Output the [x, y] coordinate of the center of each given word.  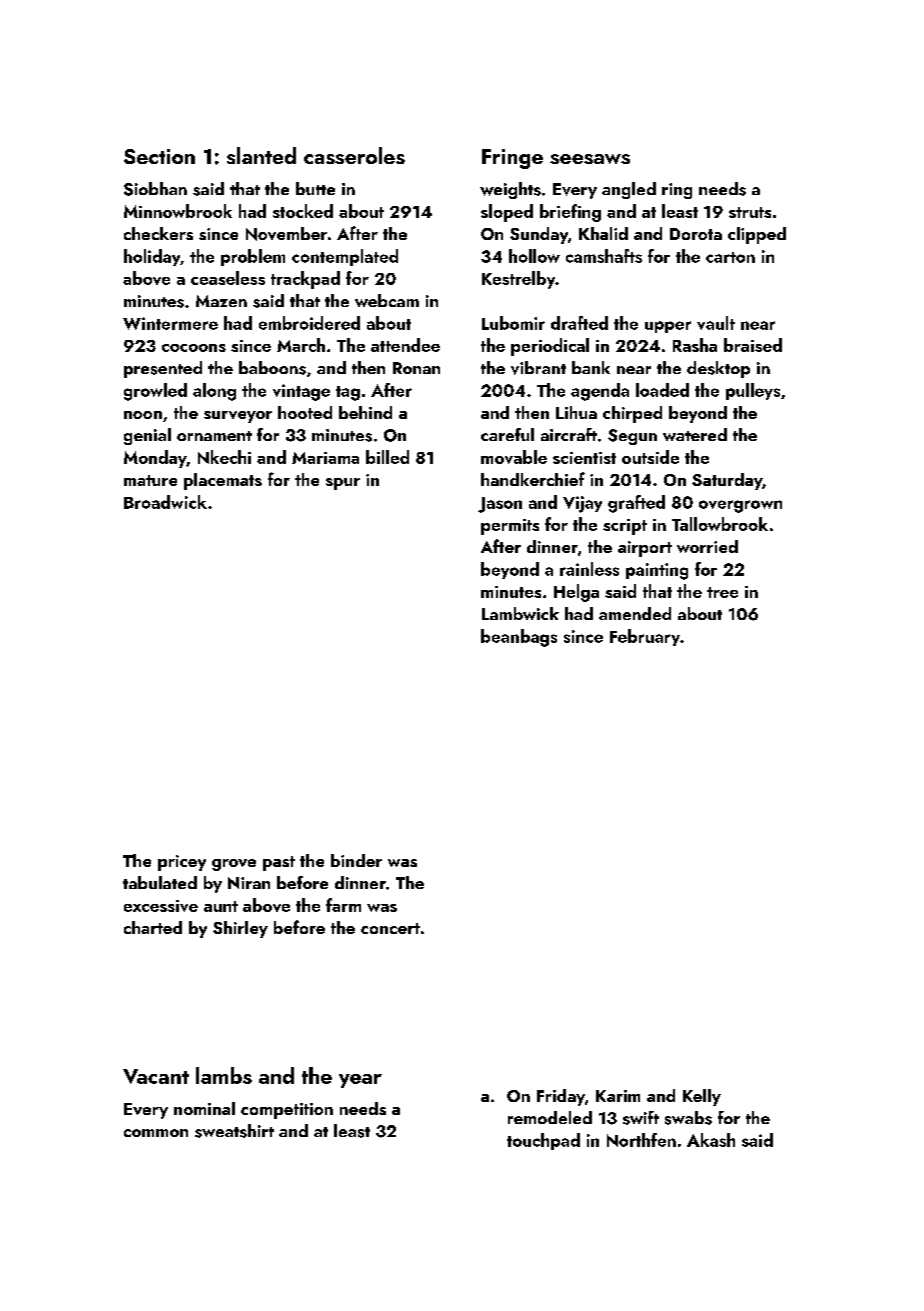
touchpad [543, 1141]
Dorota [696, 234]
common [156, 1133]
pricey [182, 863]
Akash [711, 1140]
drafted [579, 323]
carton [730, 257]
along [214, 392]
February [645, 637]
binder [356, 860]
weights [510, 190]
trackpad [305, 280]
